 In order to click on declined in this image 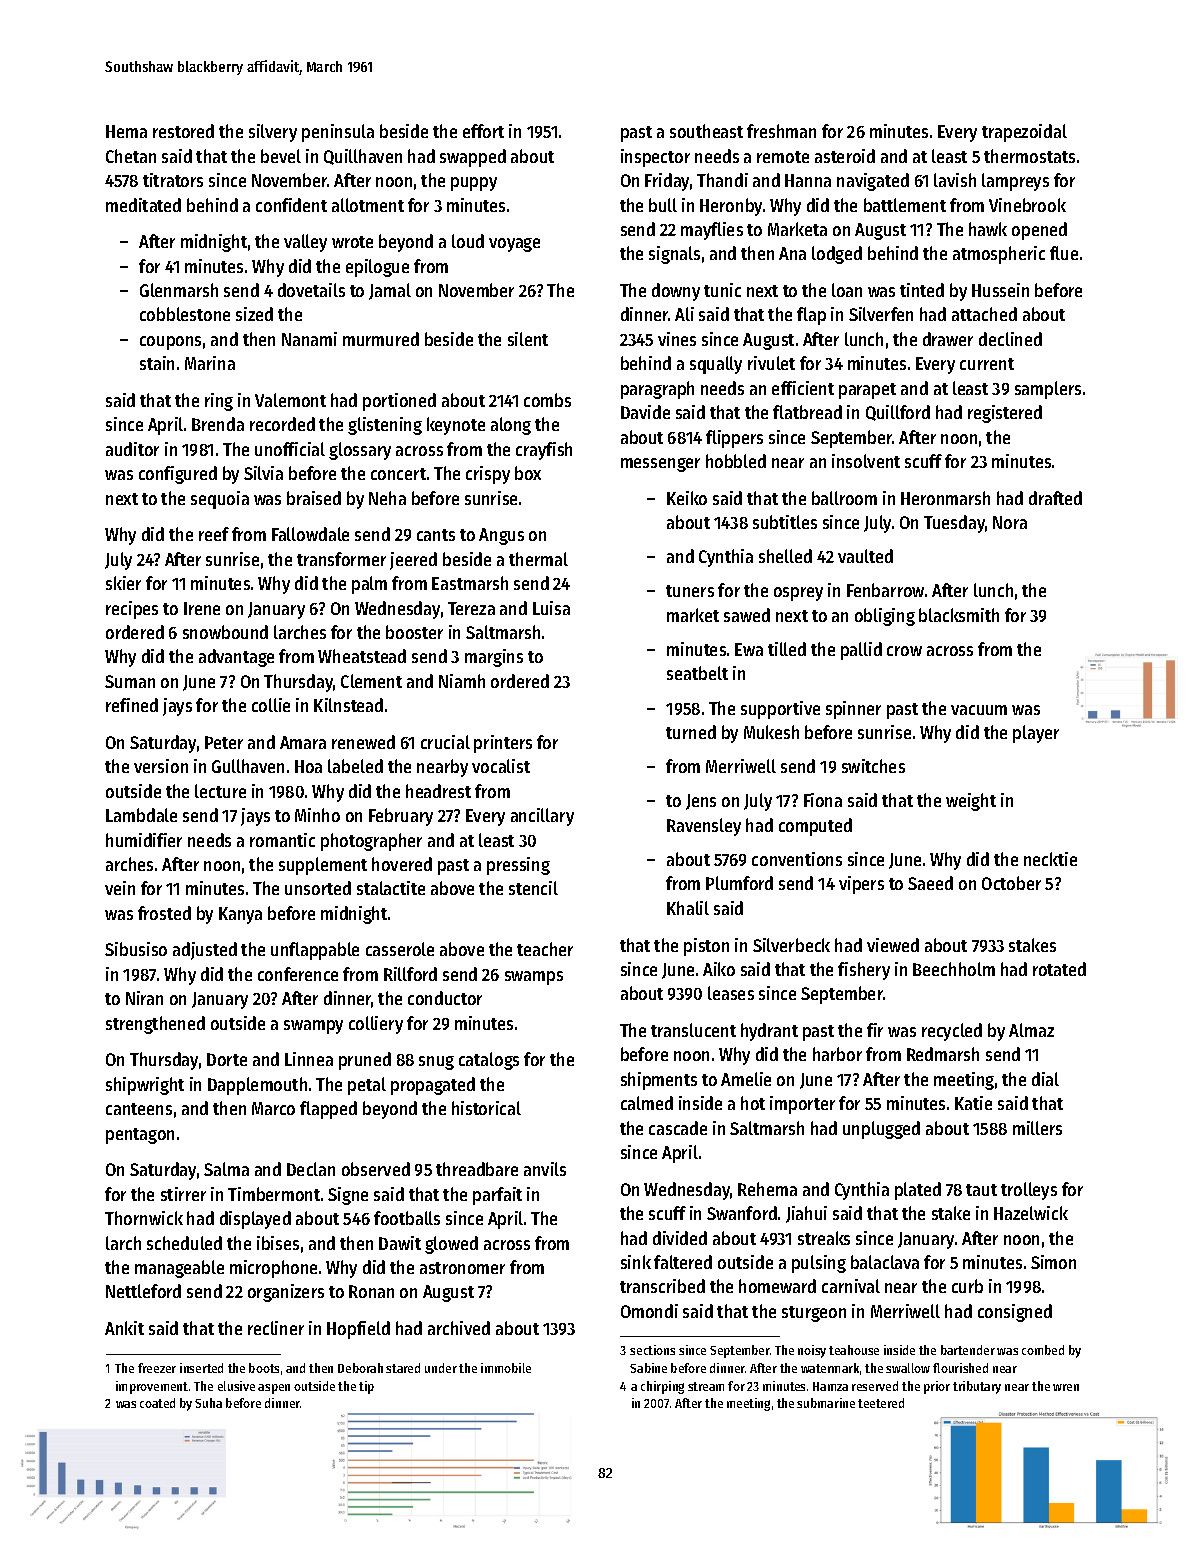, I will do `click(1010, 339)`.
